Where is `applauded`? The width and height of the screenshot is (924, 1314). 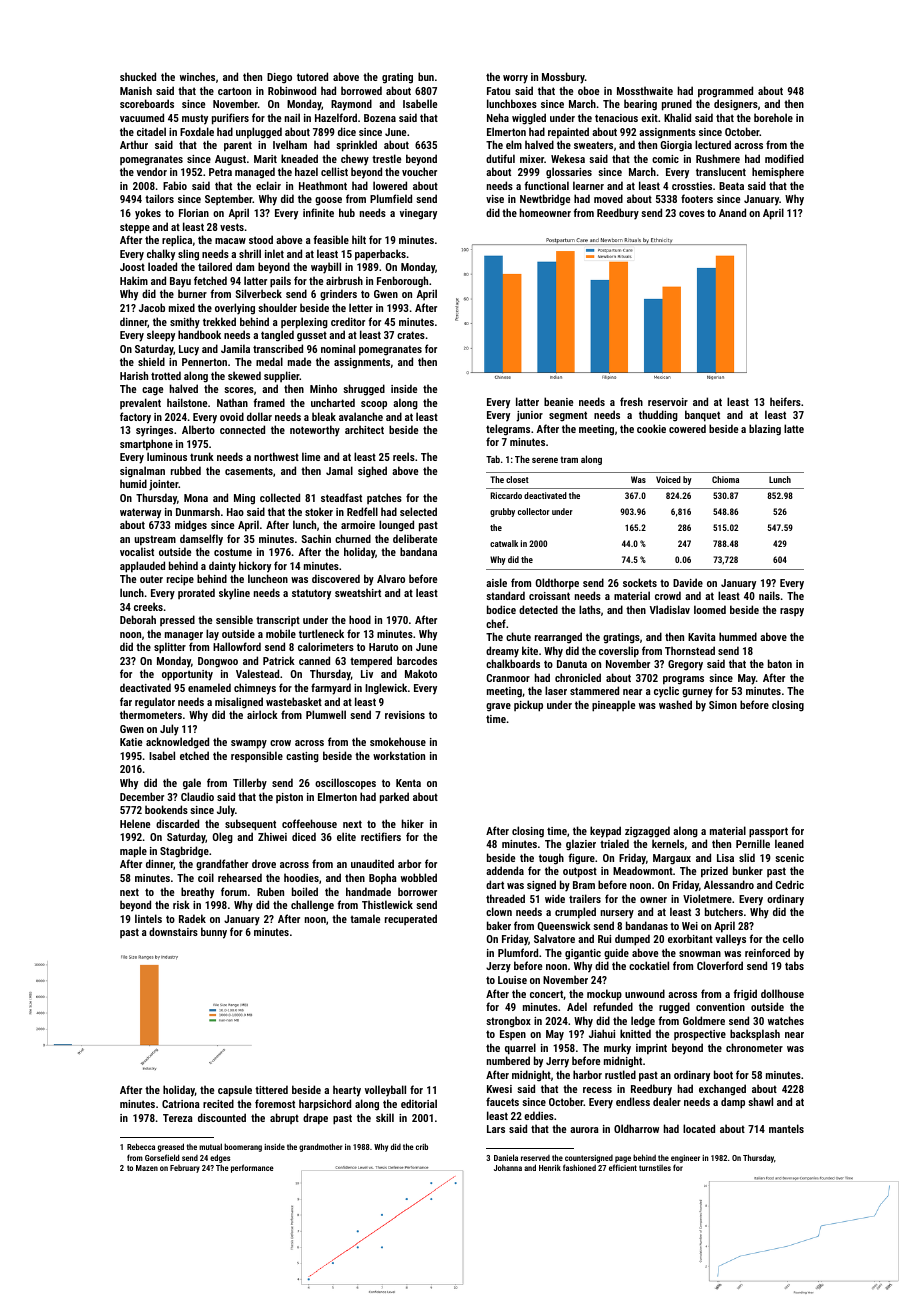 applauded is located at coordinates (142, 567).
